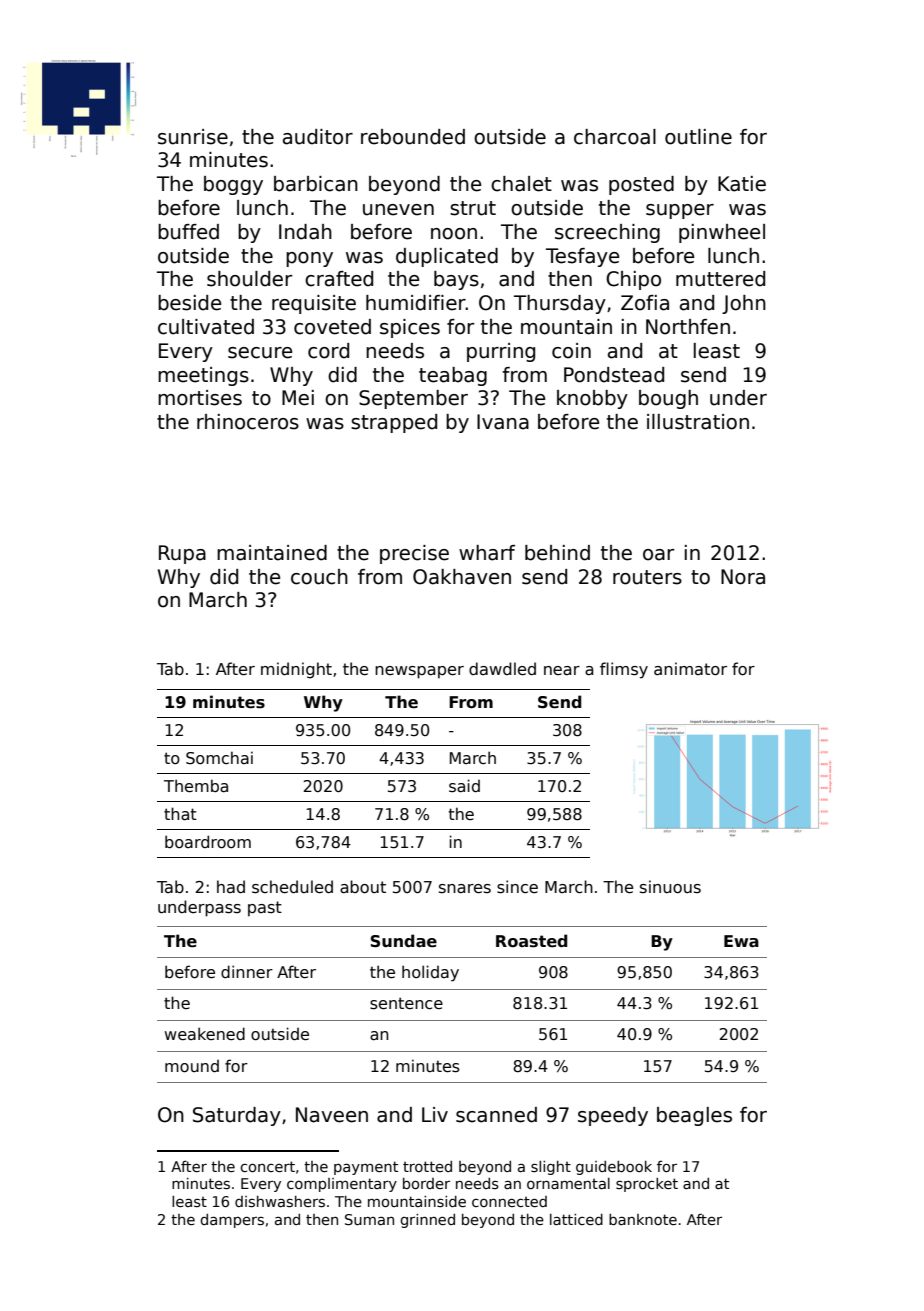 This image has width=924, height=1311. Describe the element at coordinates (521, 184) in the image. I see `chalet` at that location.
